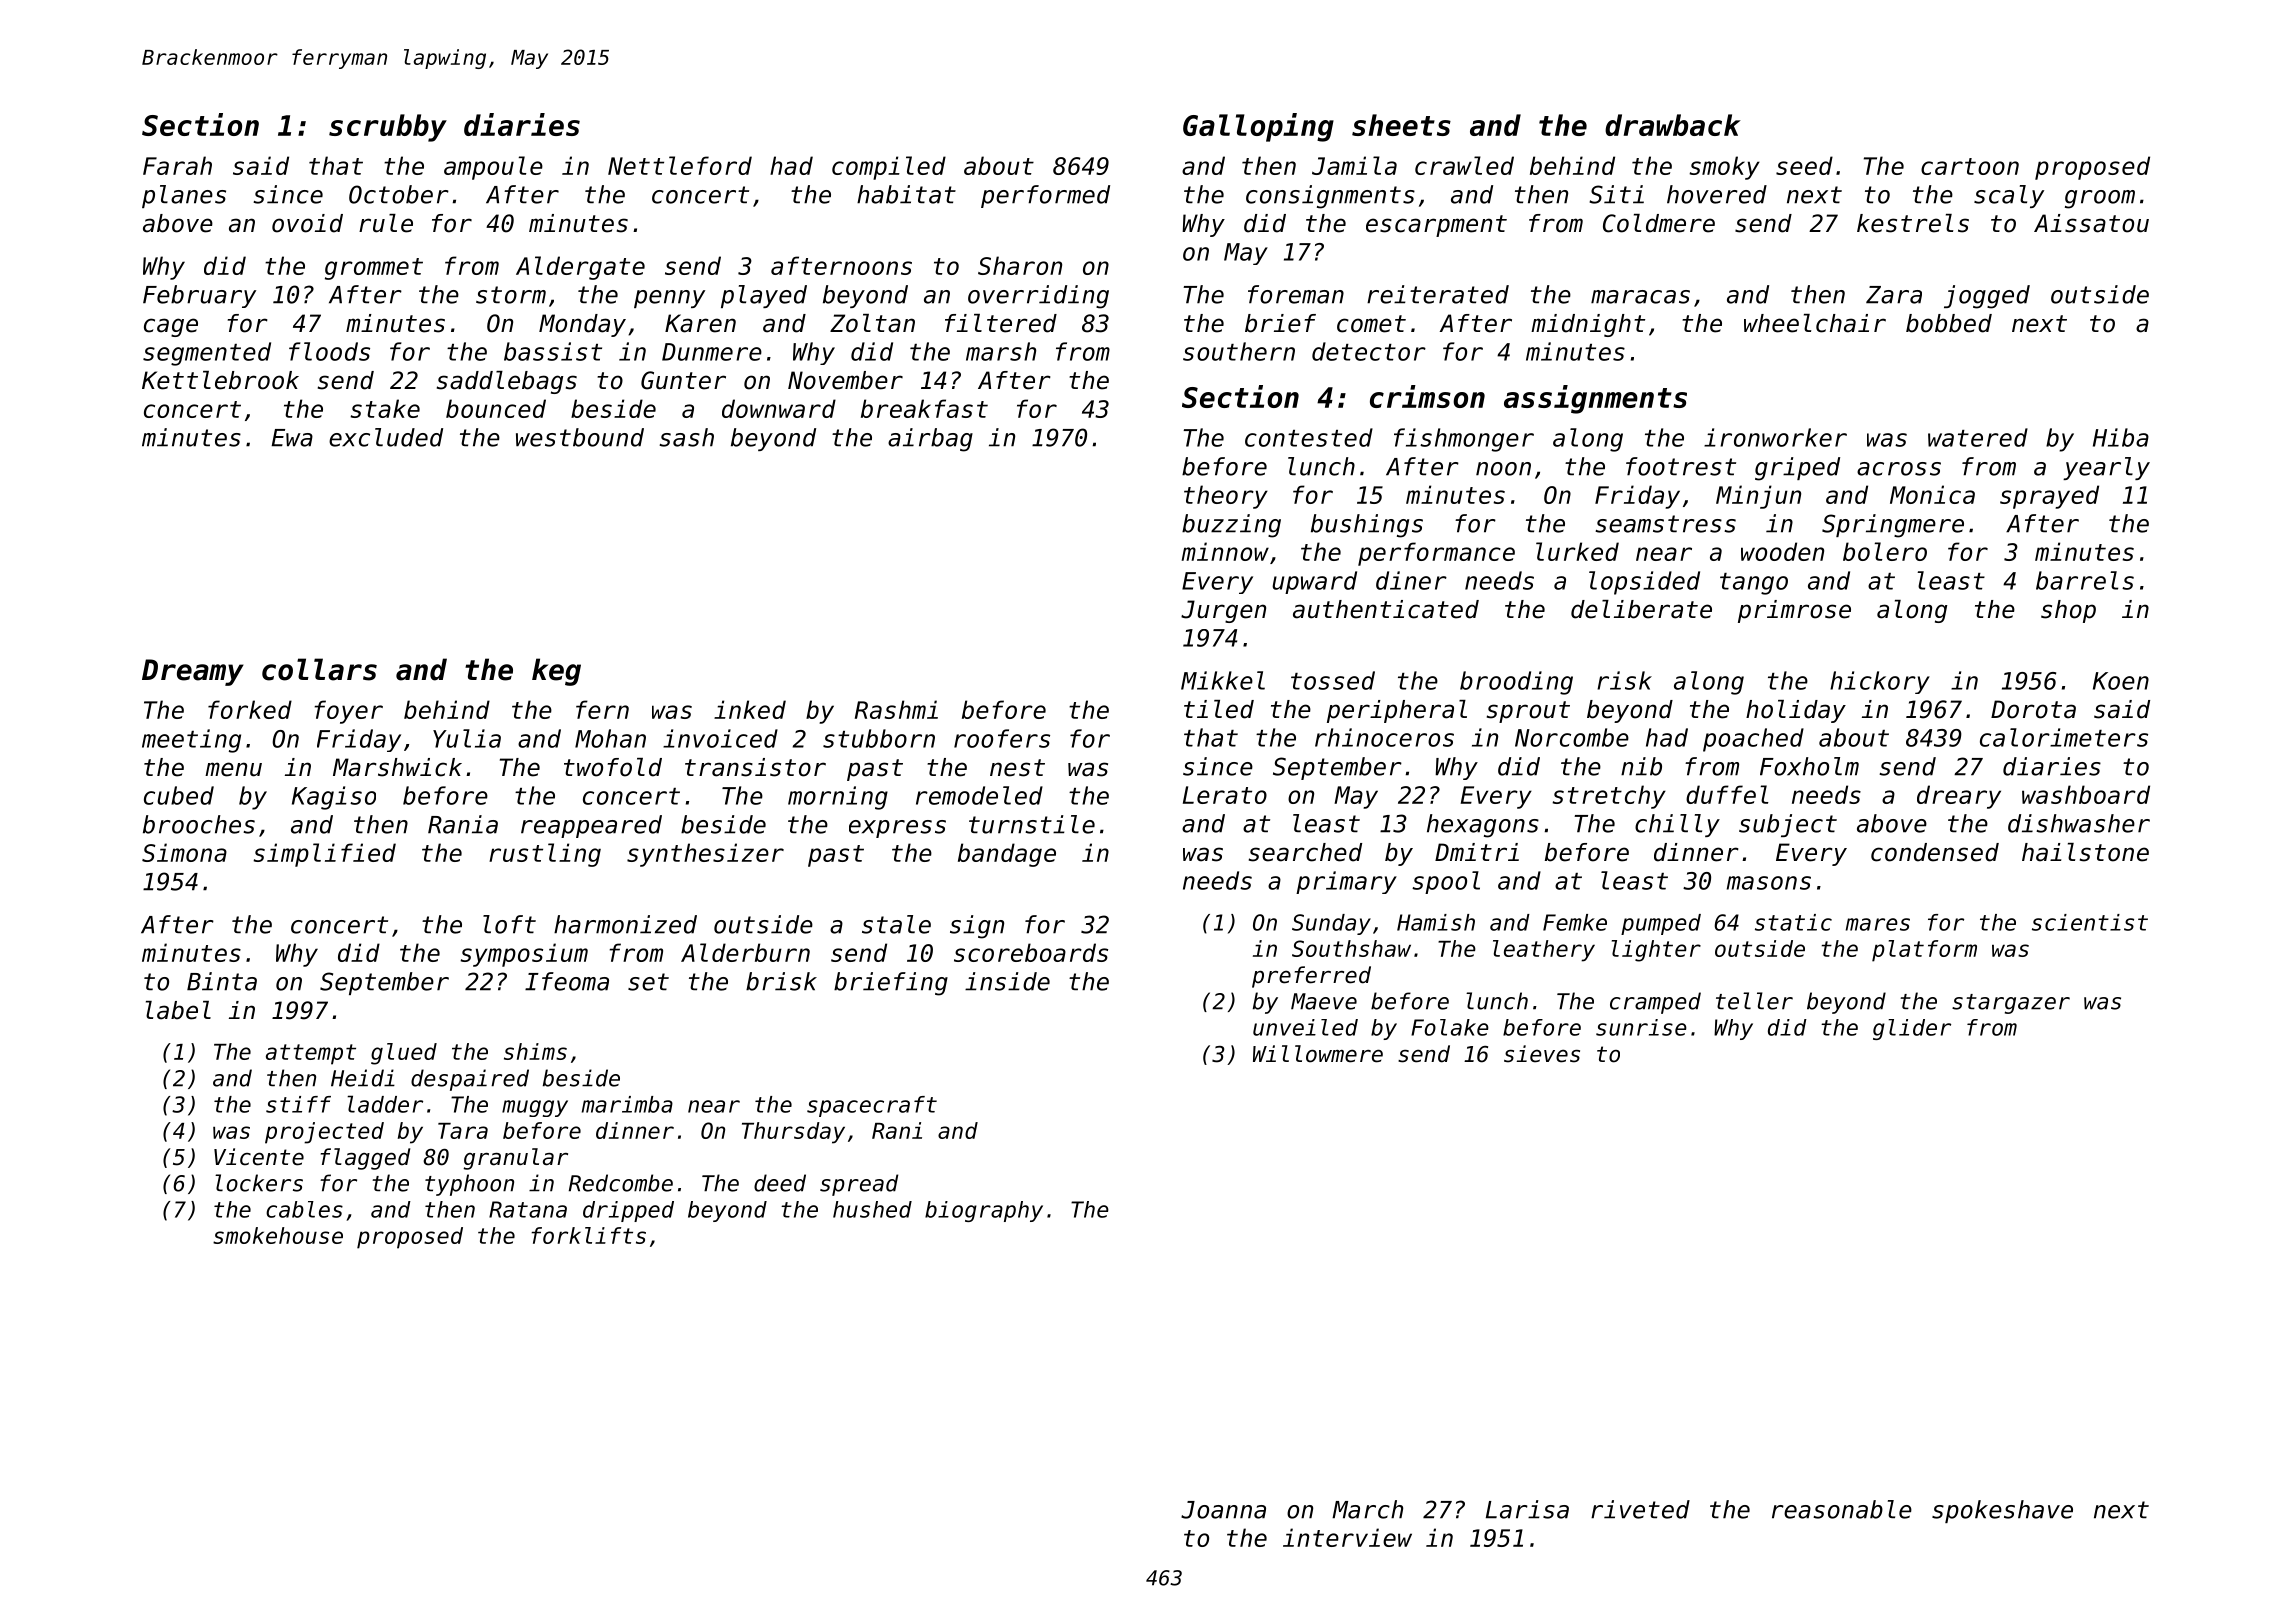 This screenshot has width=2292, height=1620. I want to click on minnow, so click(1225, 551).
